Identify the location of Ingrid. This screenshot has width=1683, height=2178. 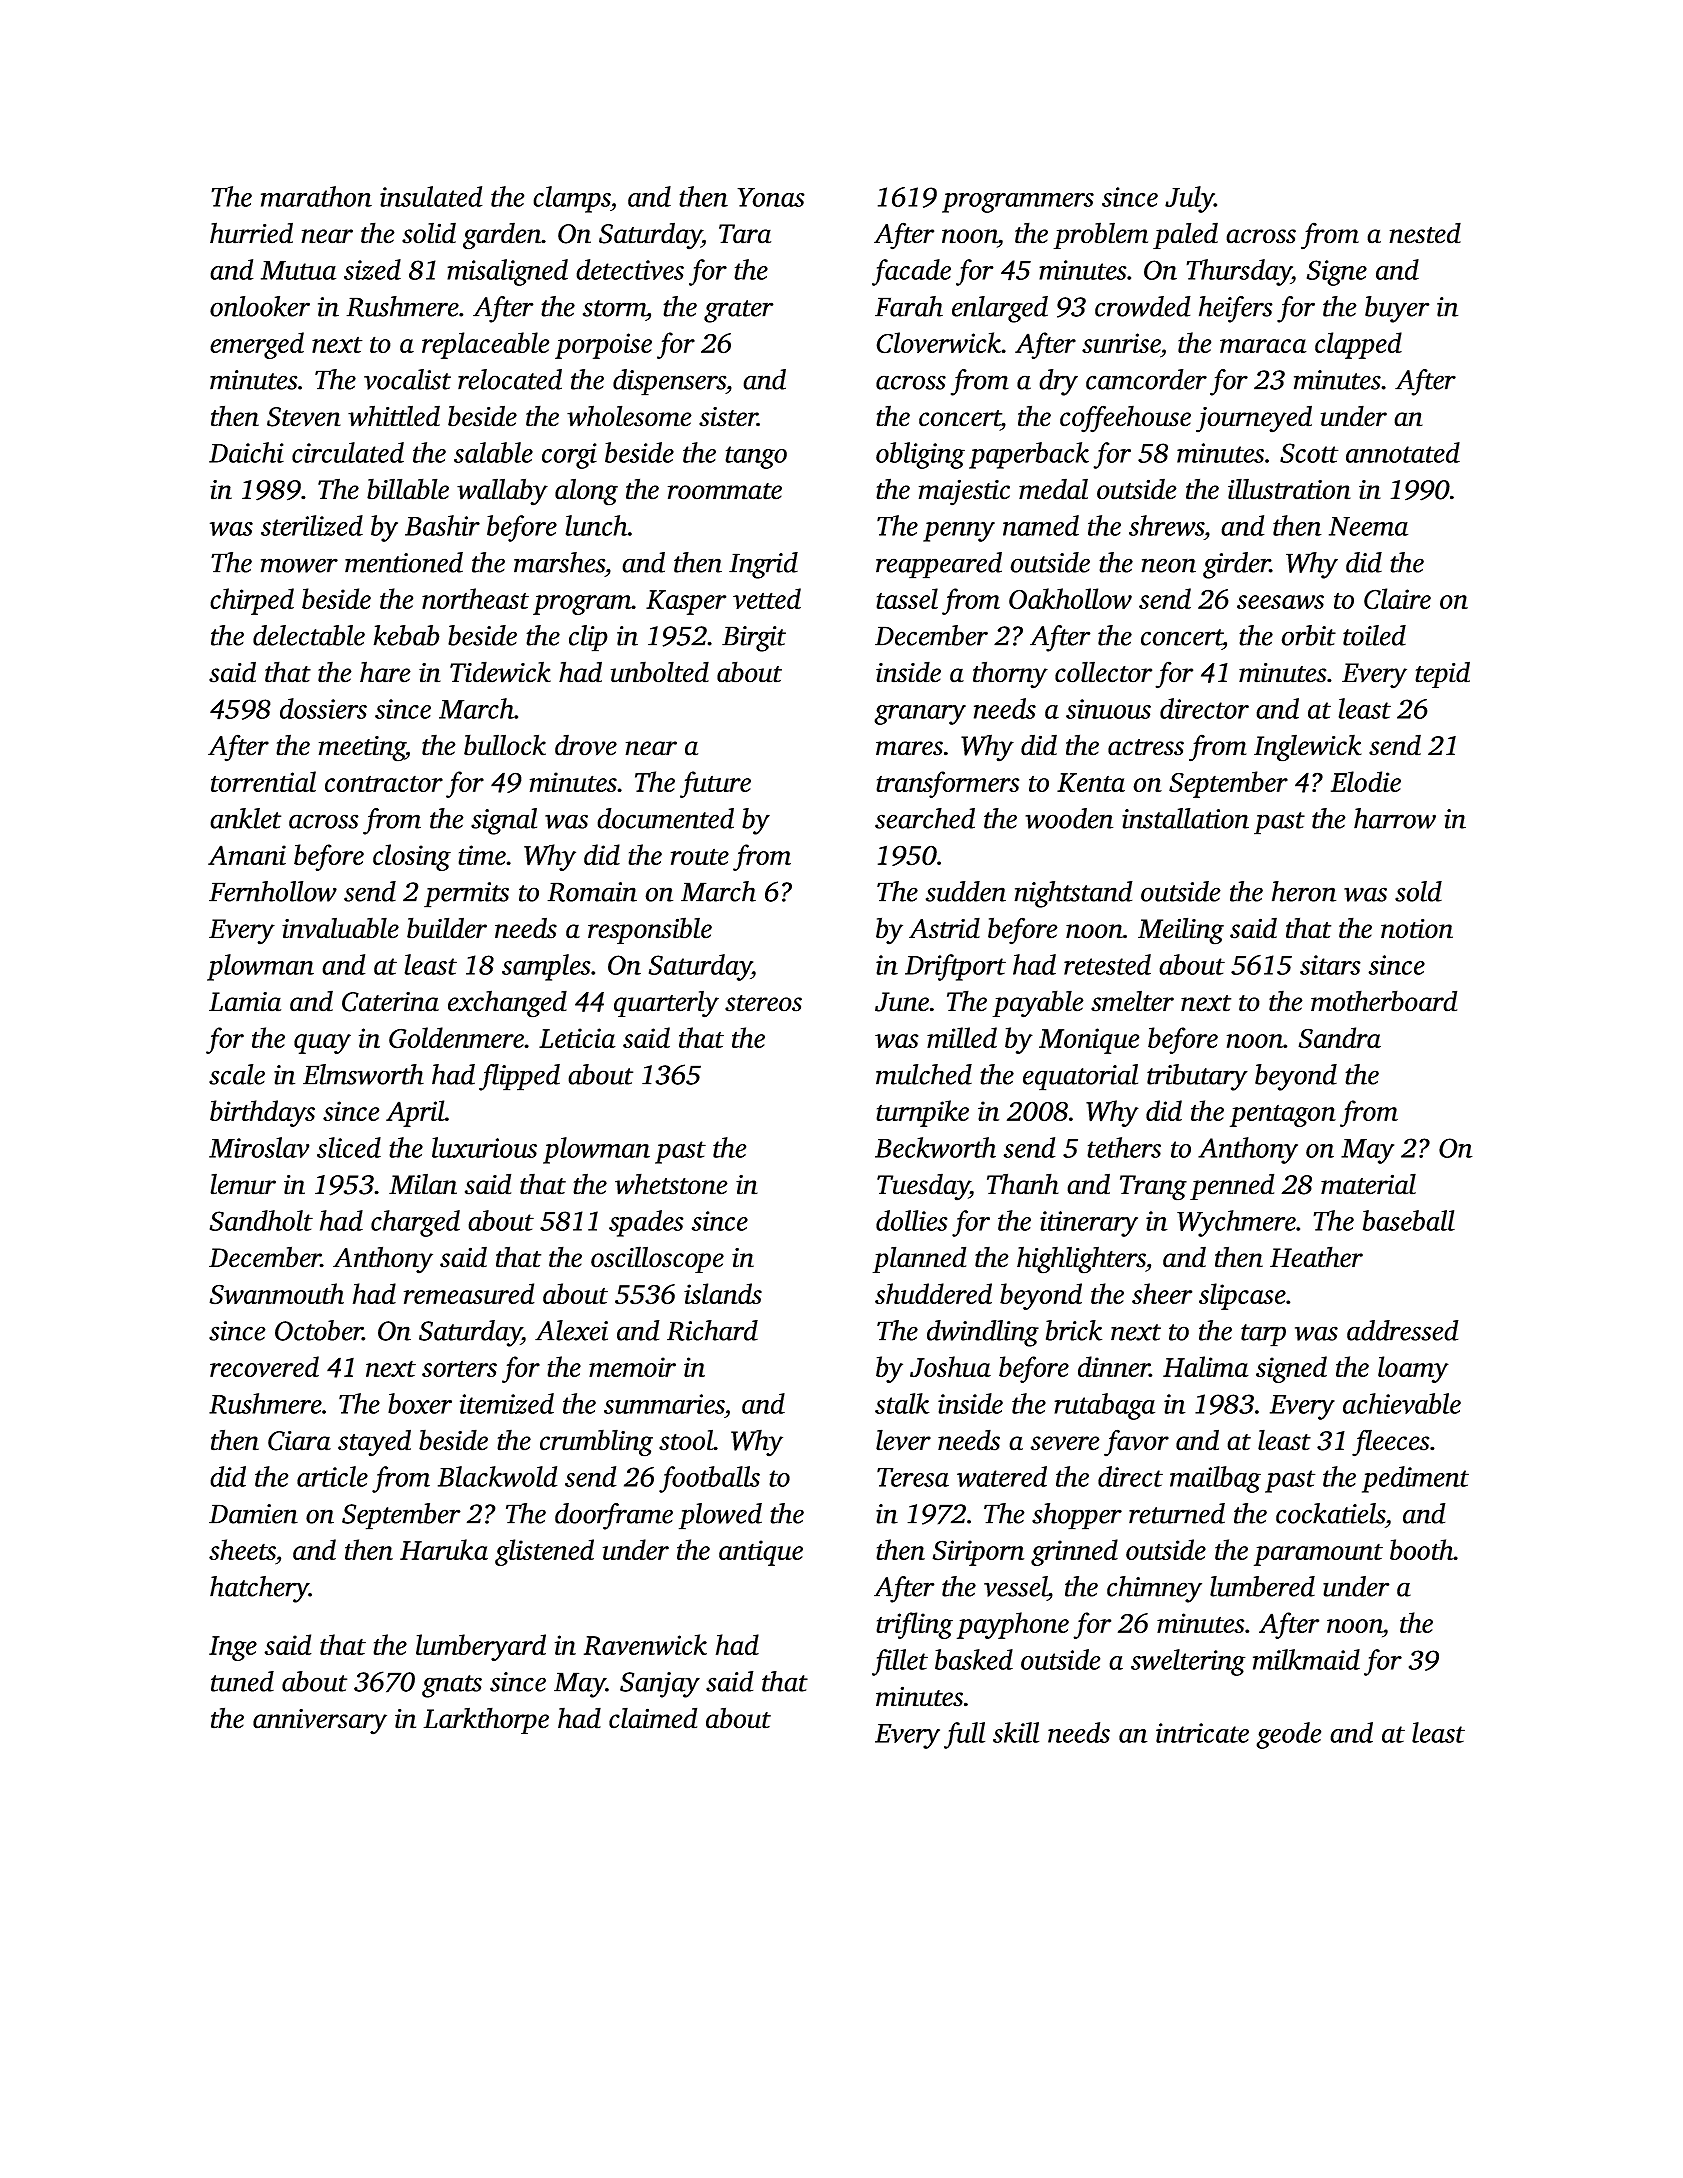
(763, 565).
